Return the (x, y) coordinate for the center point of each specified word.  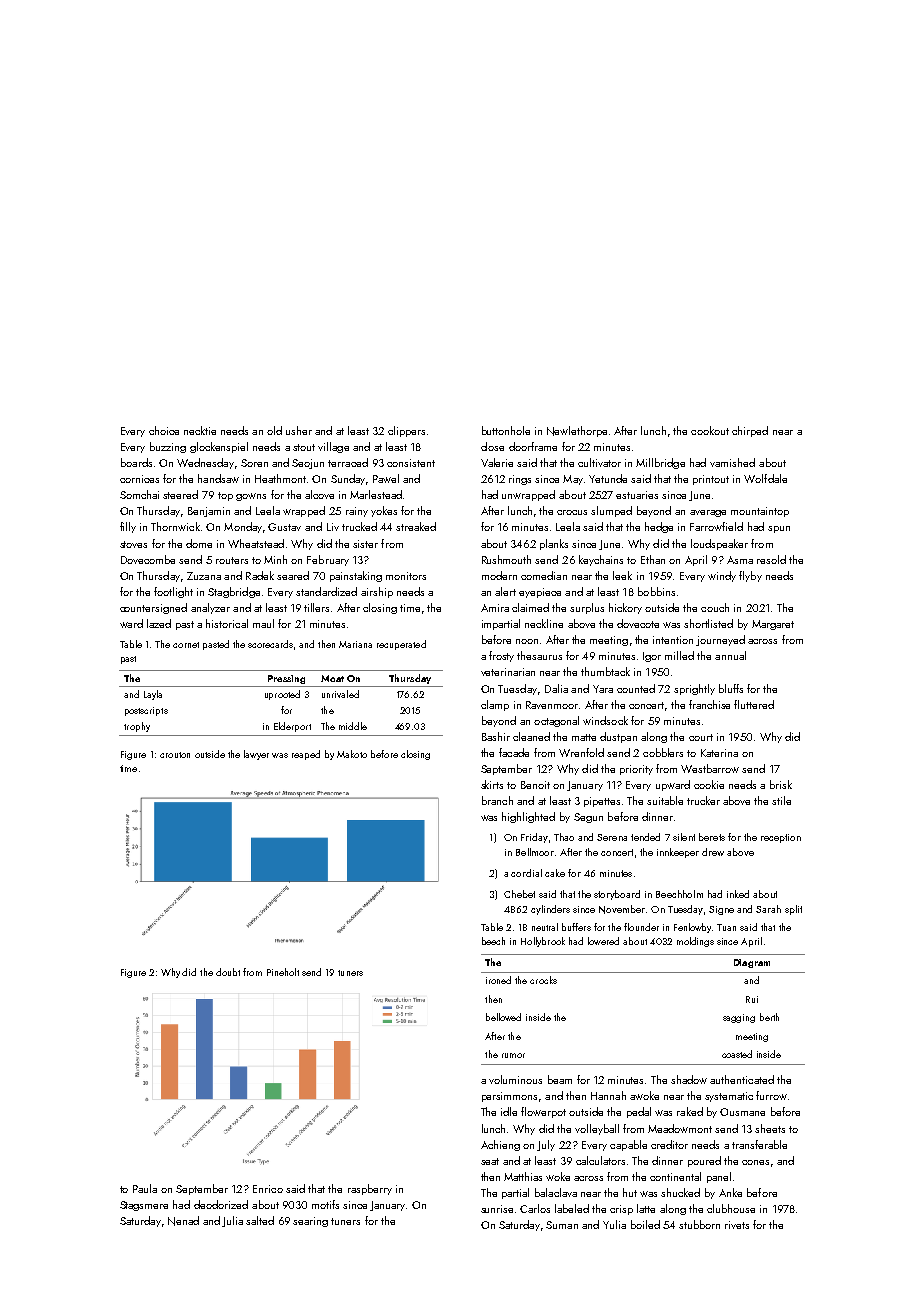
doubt (228, 972)
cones (755, 1162)
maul (263, 623)
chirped (750, 431)
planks (554, 544)
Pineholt (283, 972)
